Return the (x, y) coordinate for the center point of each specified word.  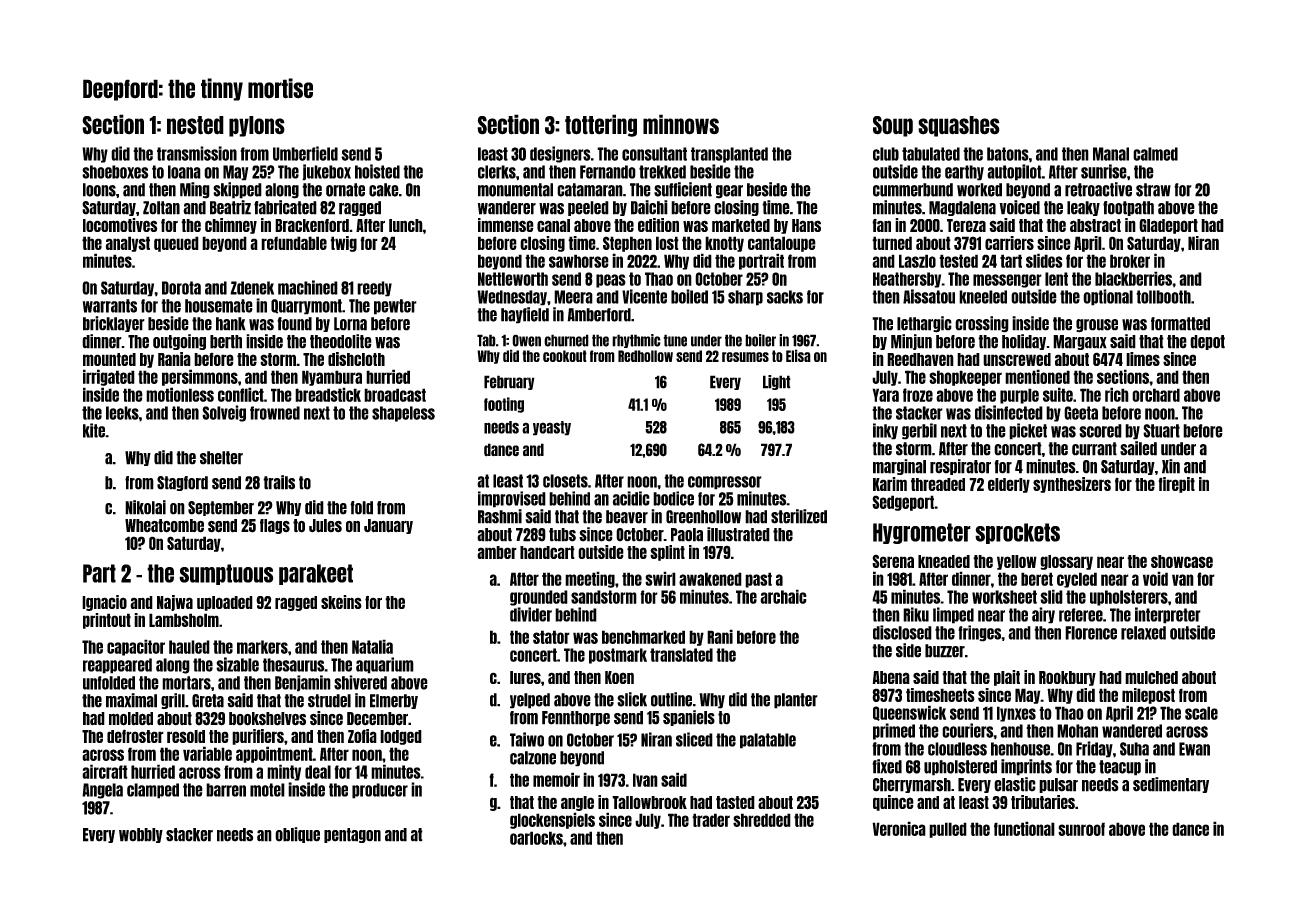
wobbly (141, 835)
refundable (294, 243)
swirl (660, 578)
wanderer (507, 208)
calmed (1155, 154)
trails (279, 482)
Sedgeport (903, 503)
